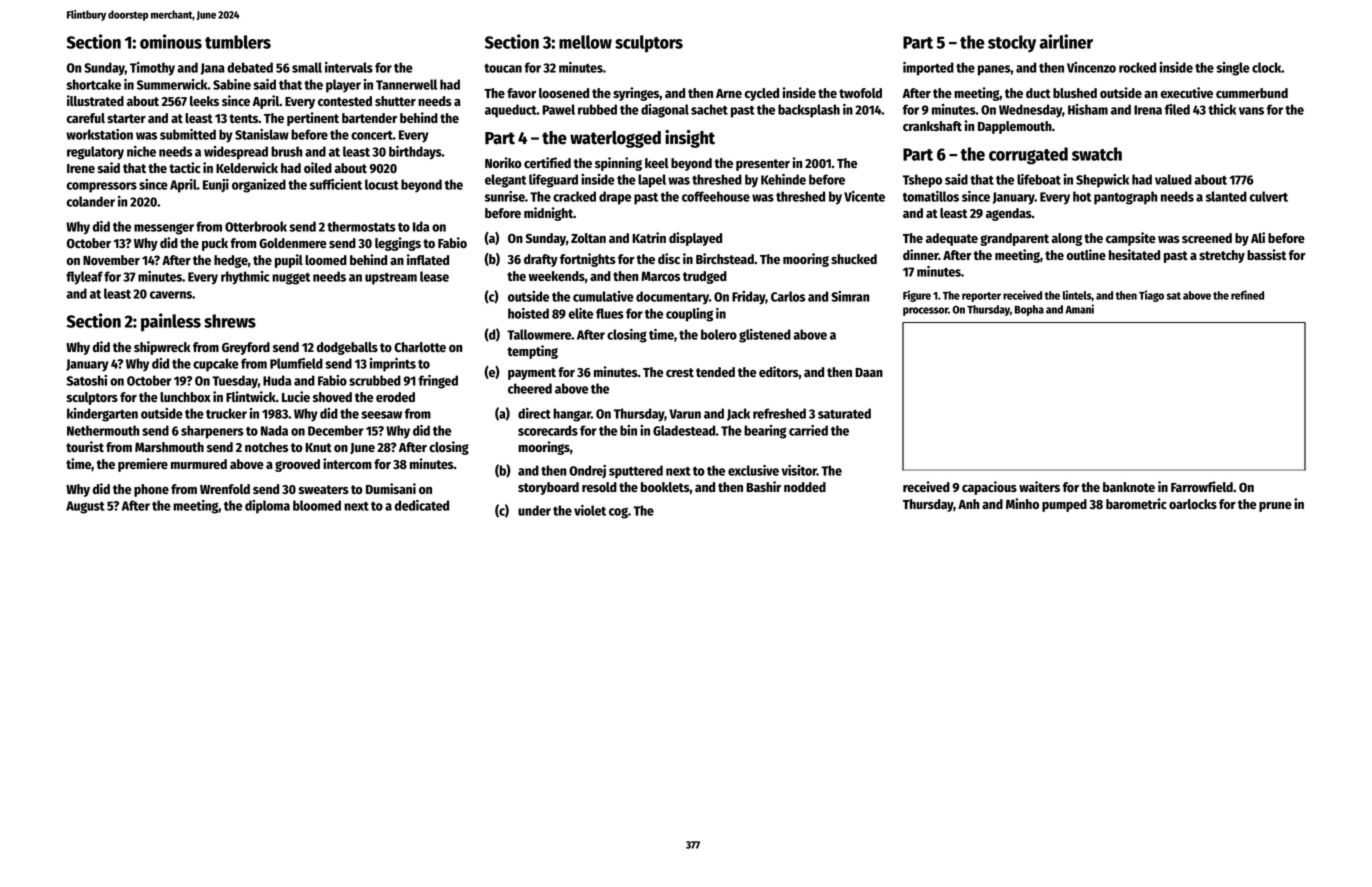  What do you see at coordinates (143, 465) in the page?
I see `premiere` at bounding box center [143, 465].
